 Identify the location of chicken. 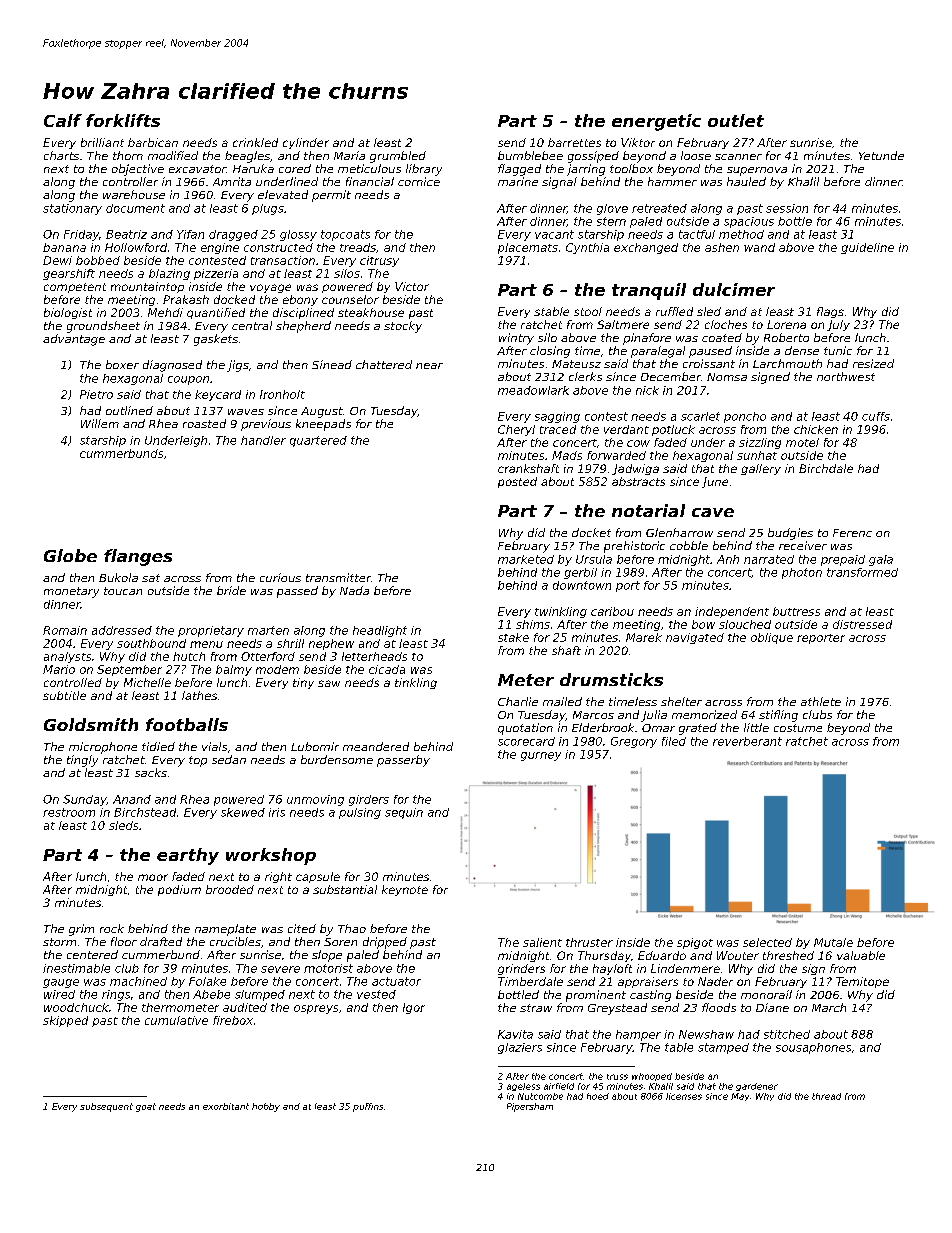
(816, 429).
